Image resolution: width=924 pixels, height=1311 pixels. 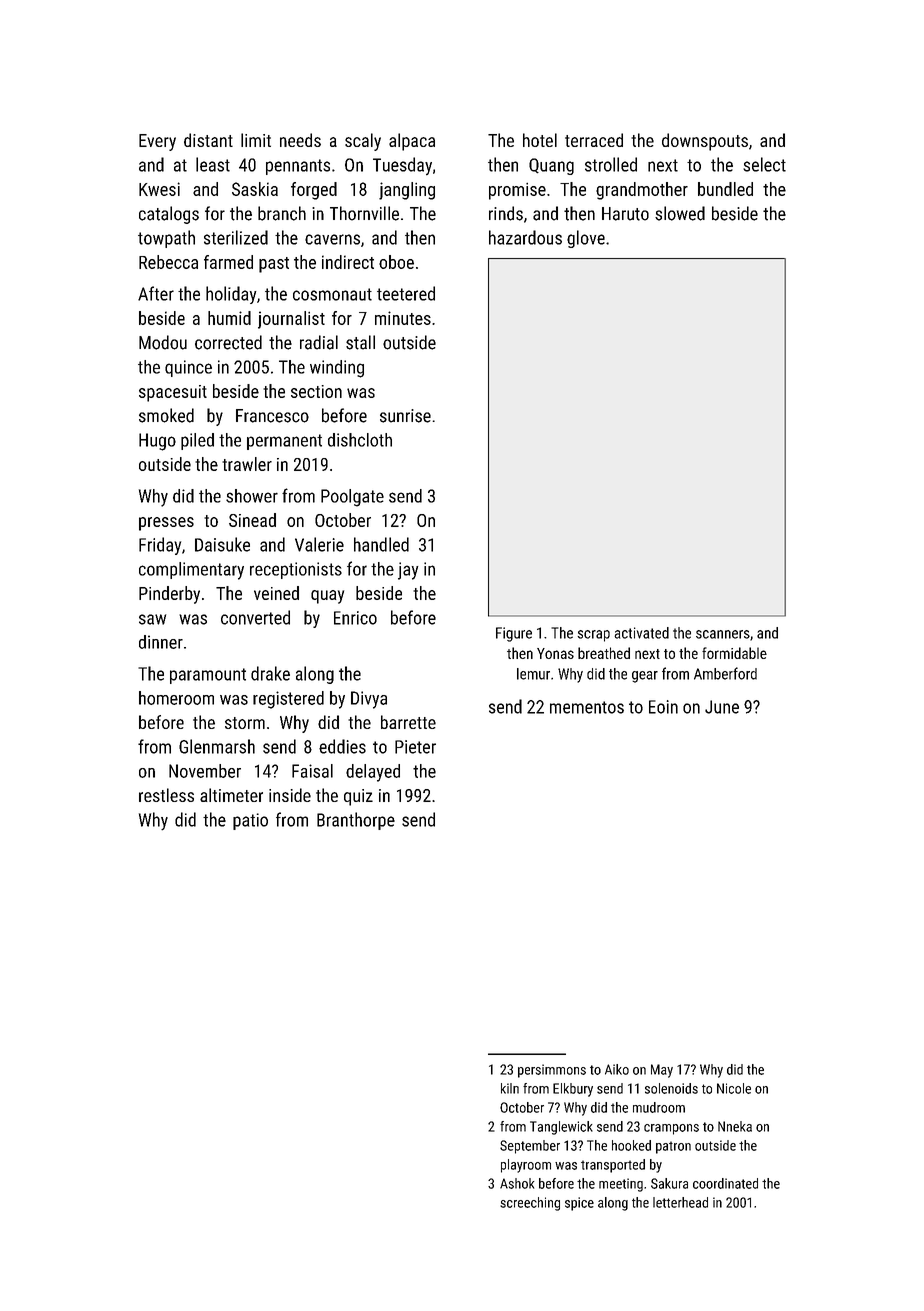 I want to click on Branthorpe, so click(x=356, y=821).
